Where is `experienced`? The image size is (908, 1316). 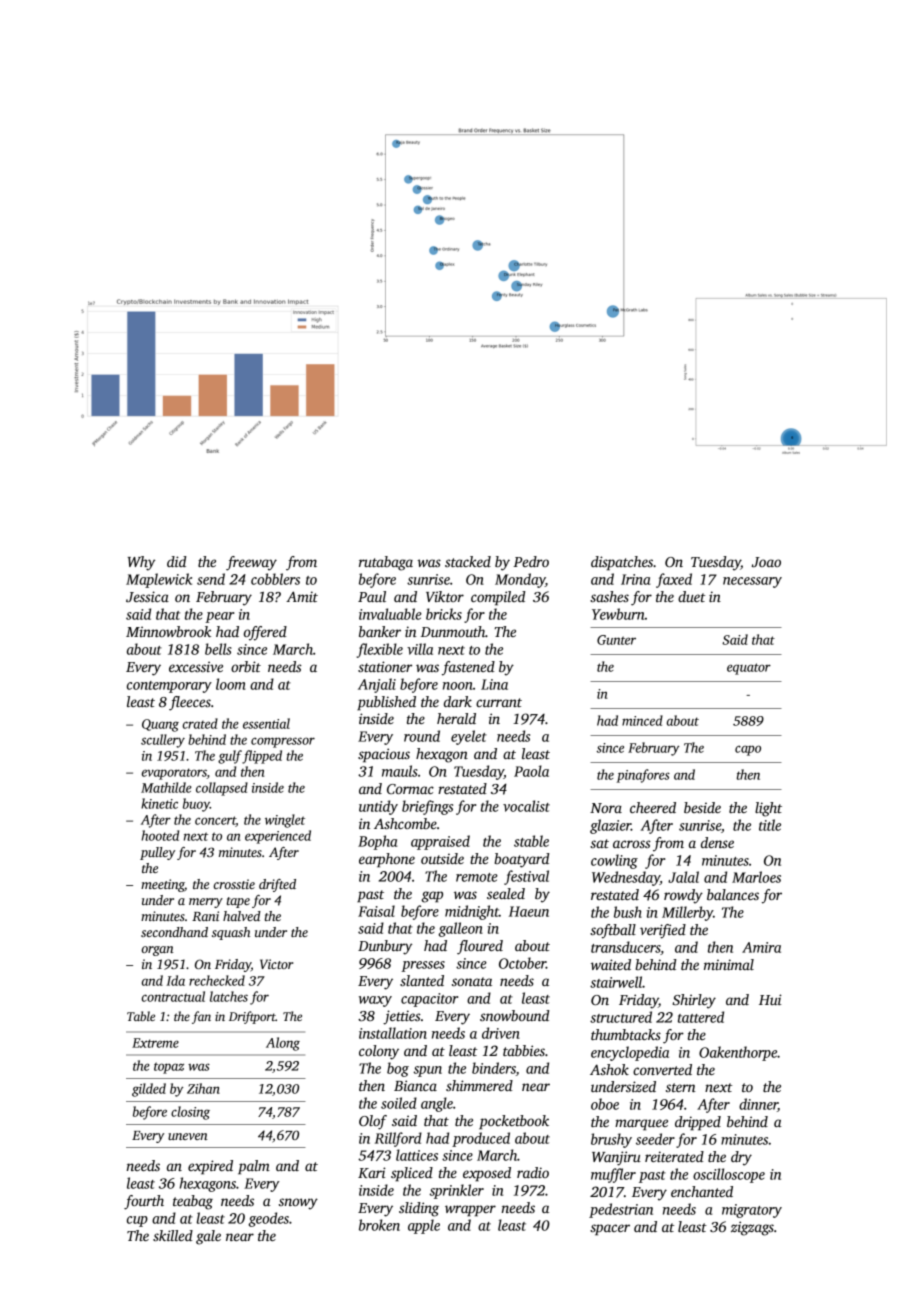 experienced is located at coordinates (278, 837).
